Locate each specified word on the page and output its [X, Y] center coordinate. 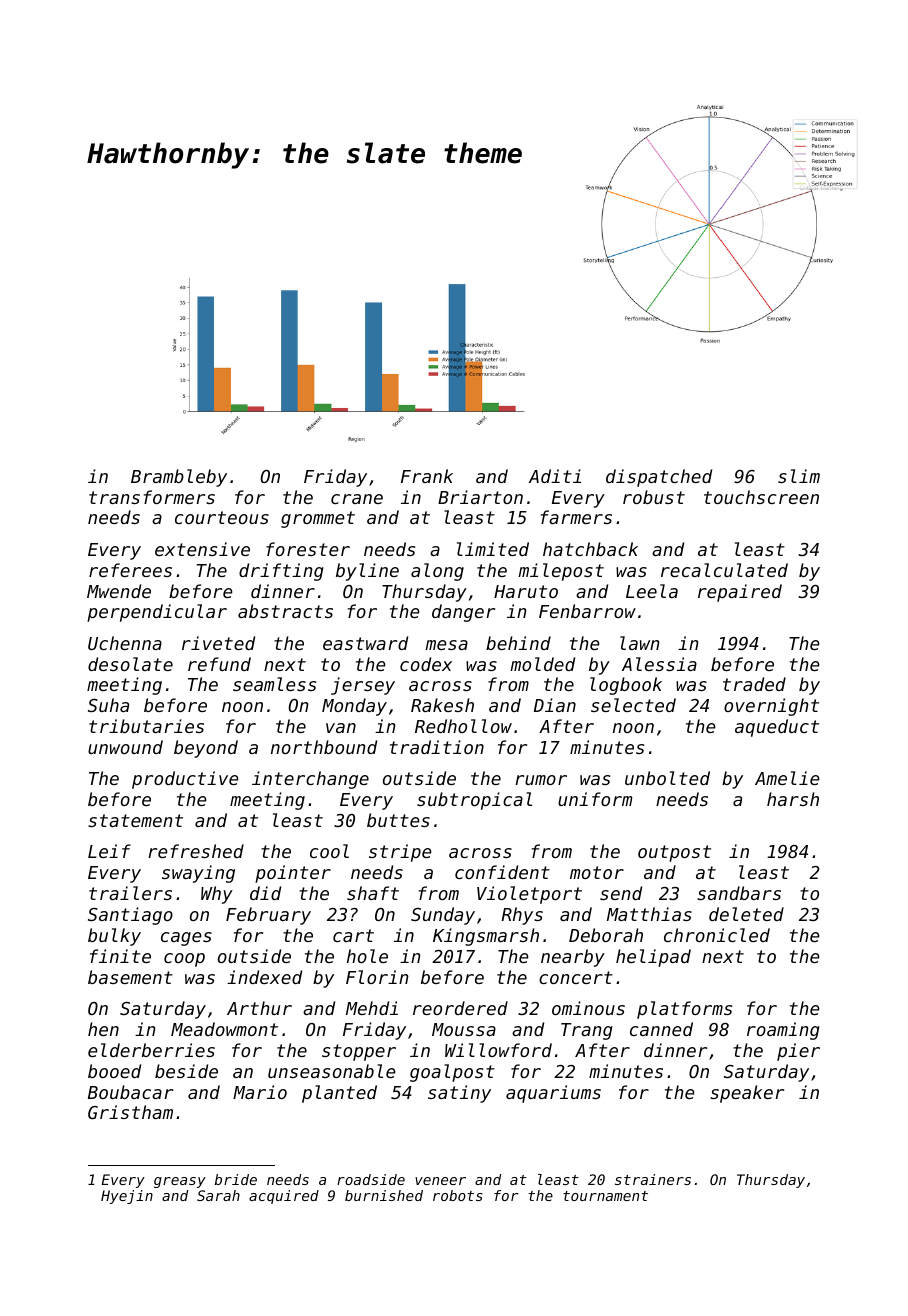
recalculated [724, 570]
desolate [130, 664]
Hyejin [127, 1197]
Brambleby [179, 478]
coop [184, 960]
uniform [595, 799]
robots [458, 1195]
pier [798, 1052]
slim [799, 476]
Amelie [787, 778]
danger [463, 613]
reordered [460, 1008]
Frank [427, 476]
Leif [109, 851]
